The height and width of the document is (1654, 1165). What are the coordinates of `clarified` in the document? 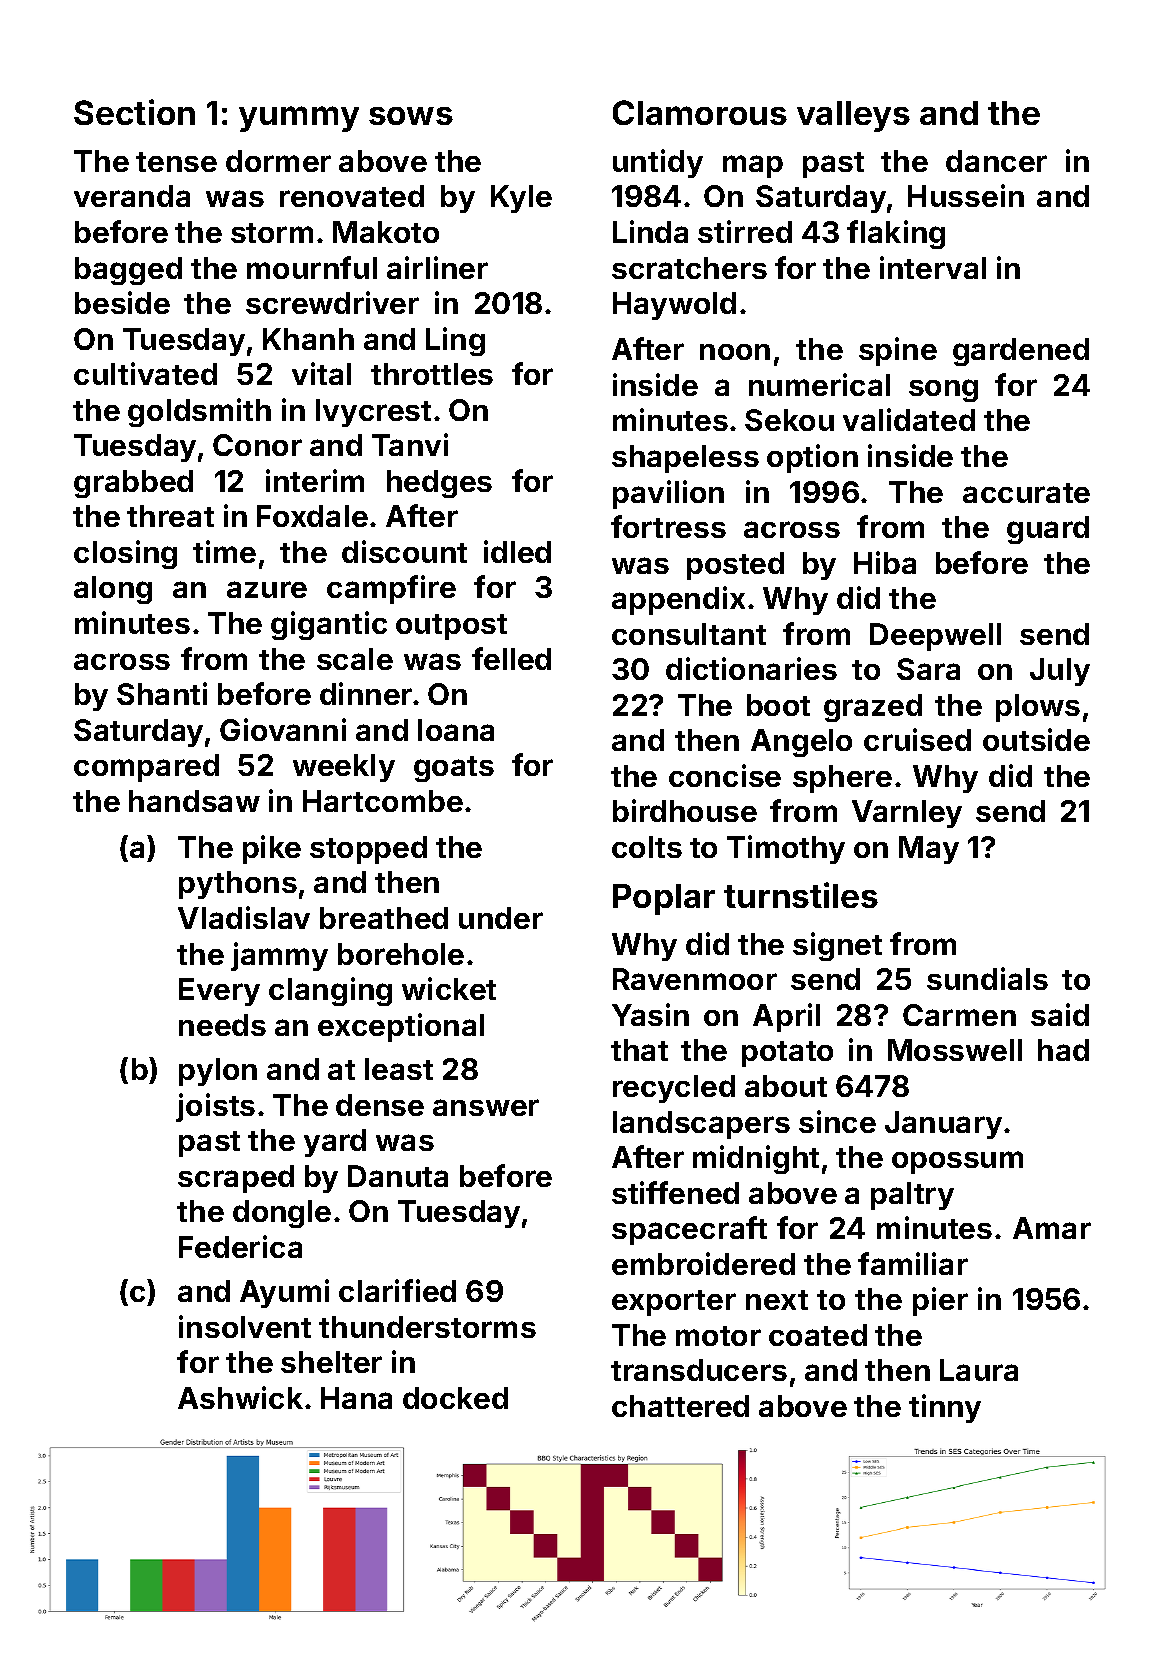 It's located at (397, 1290).
